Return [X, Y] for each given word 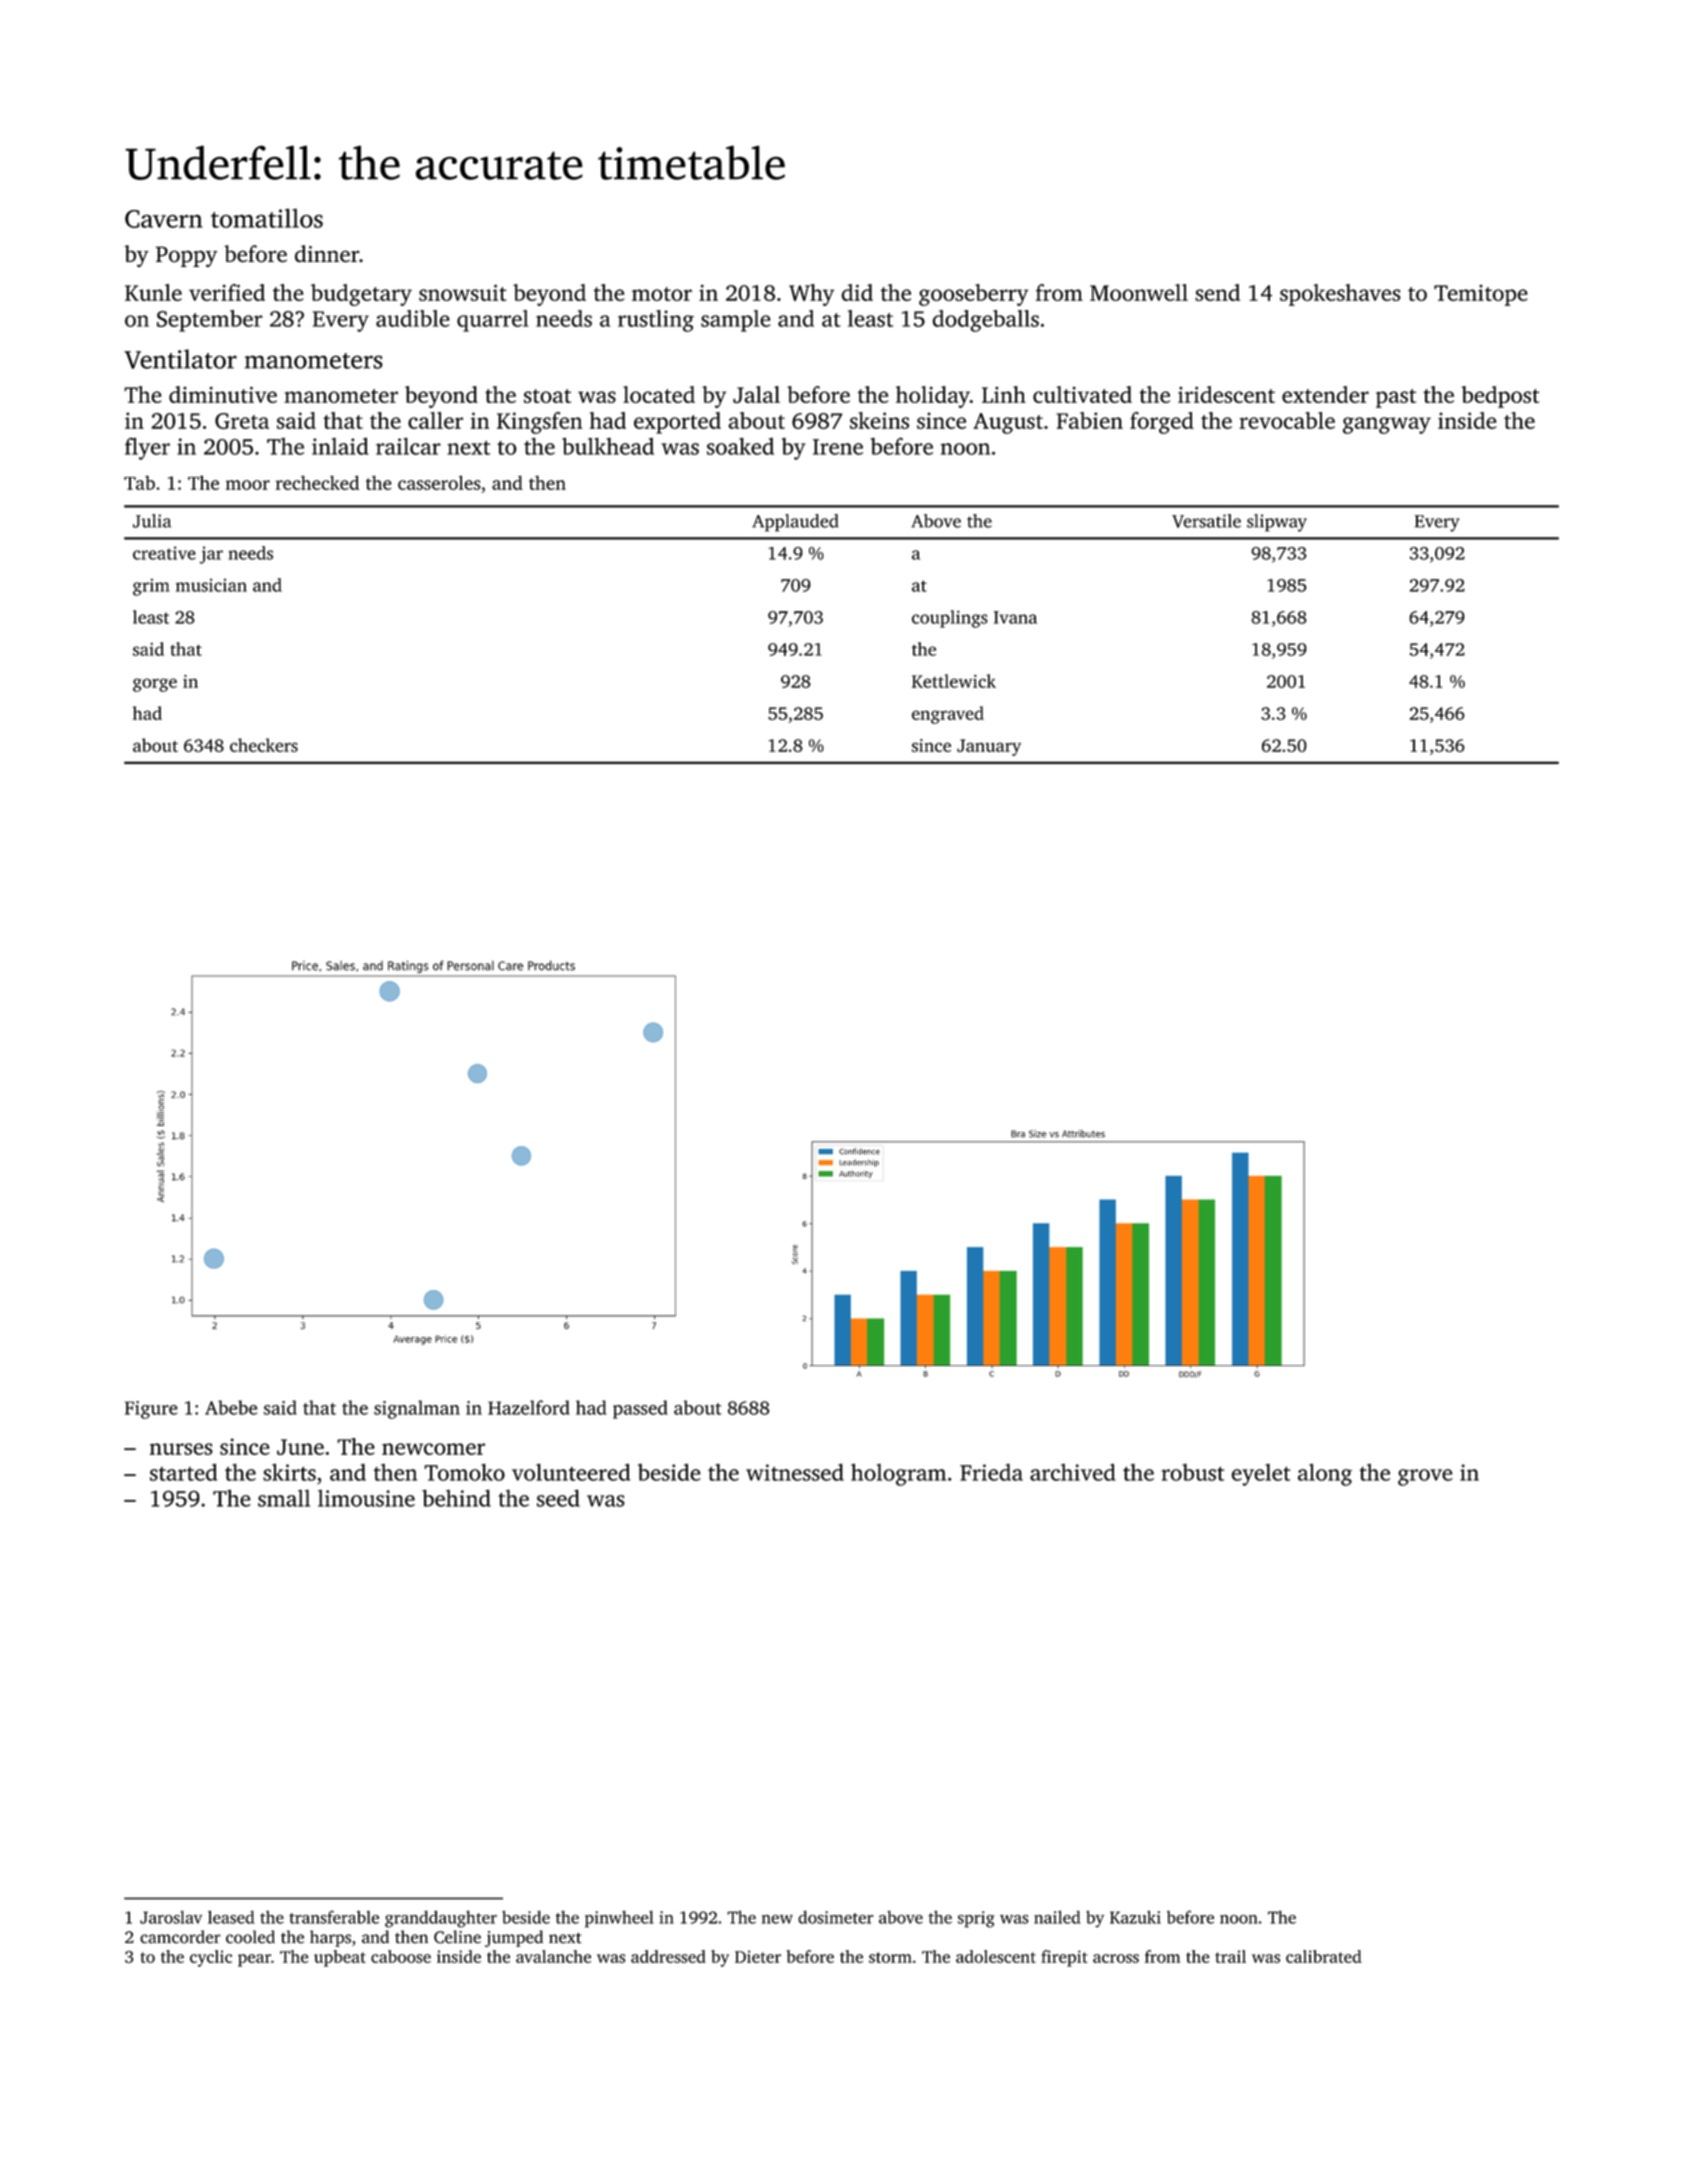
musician [211, 585]
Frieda [991, 1472]
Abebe [231, 1407]
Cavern [164, 219]
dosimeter [835, 1917]
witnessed [795, 1472]
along [1325, 1475]
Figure [151, 1410]
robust [1192, 1472]
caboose [401, 1956]
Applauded [795, 523]
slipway [1277, 523]
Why [811, 295]
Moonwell [1139, 292]
